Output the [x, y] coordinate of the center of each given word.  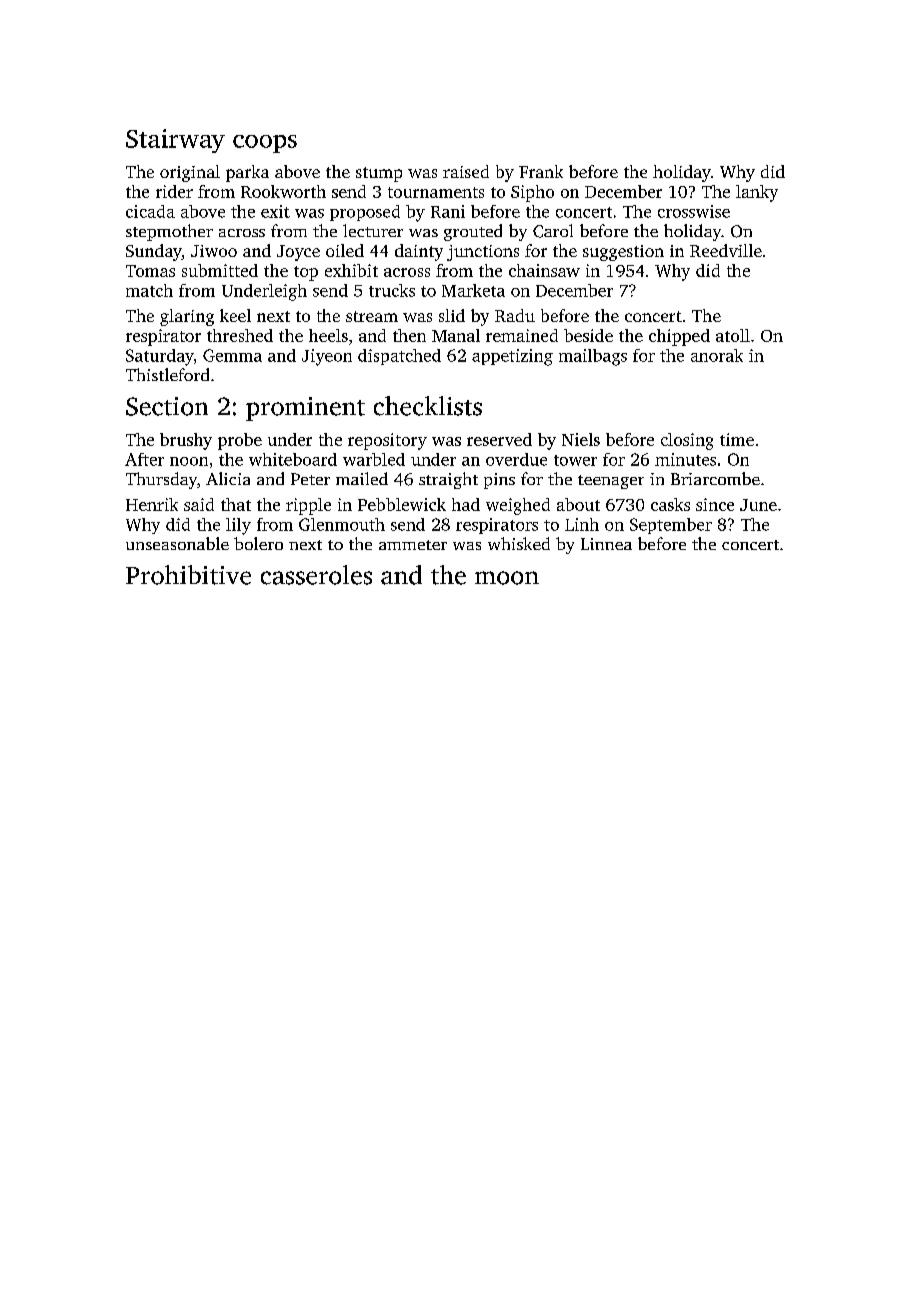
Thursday [161, 480]
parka [247, 173]
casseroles [316, 575]
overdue [516, 459]
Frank [541, 171]
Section [167, 406]
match [149, 290]
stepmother [169, 232]
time [737, 439]
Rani [448, 211]
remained [522, 335]
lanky [757, 193]
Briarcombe [715, 478]
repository [387, 441]
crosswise [694, 211]
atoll [733, 335]
